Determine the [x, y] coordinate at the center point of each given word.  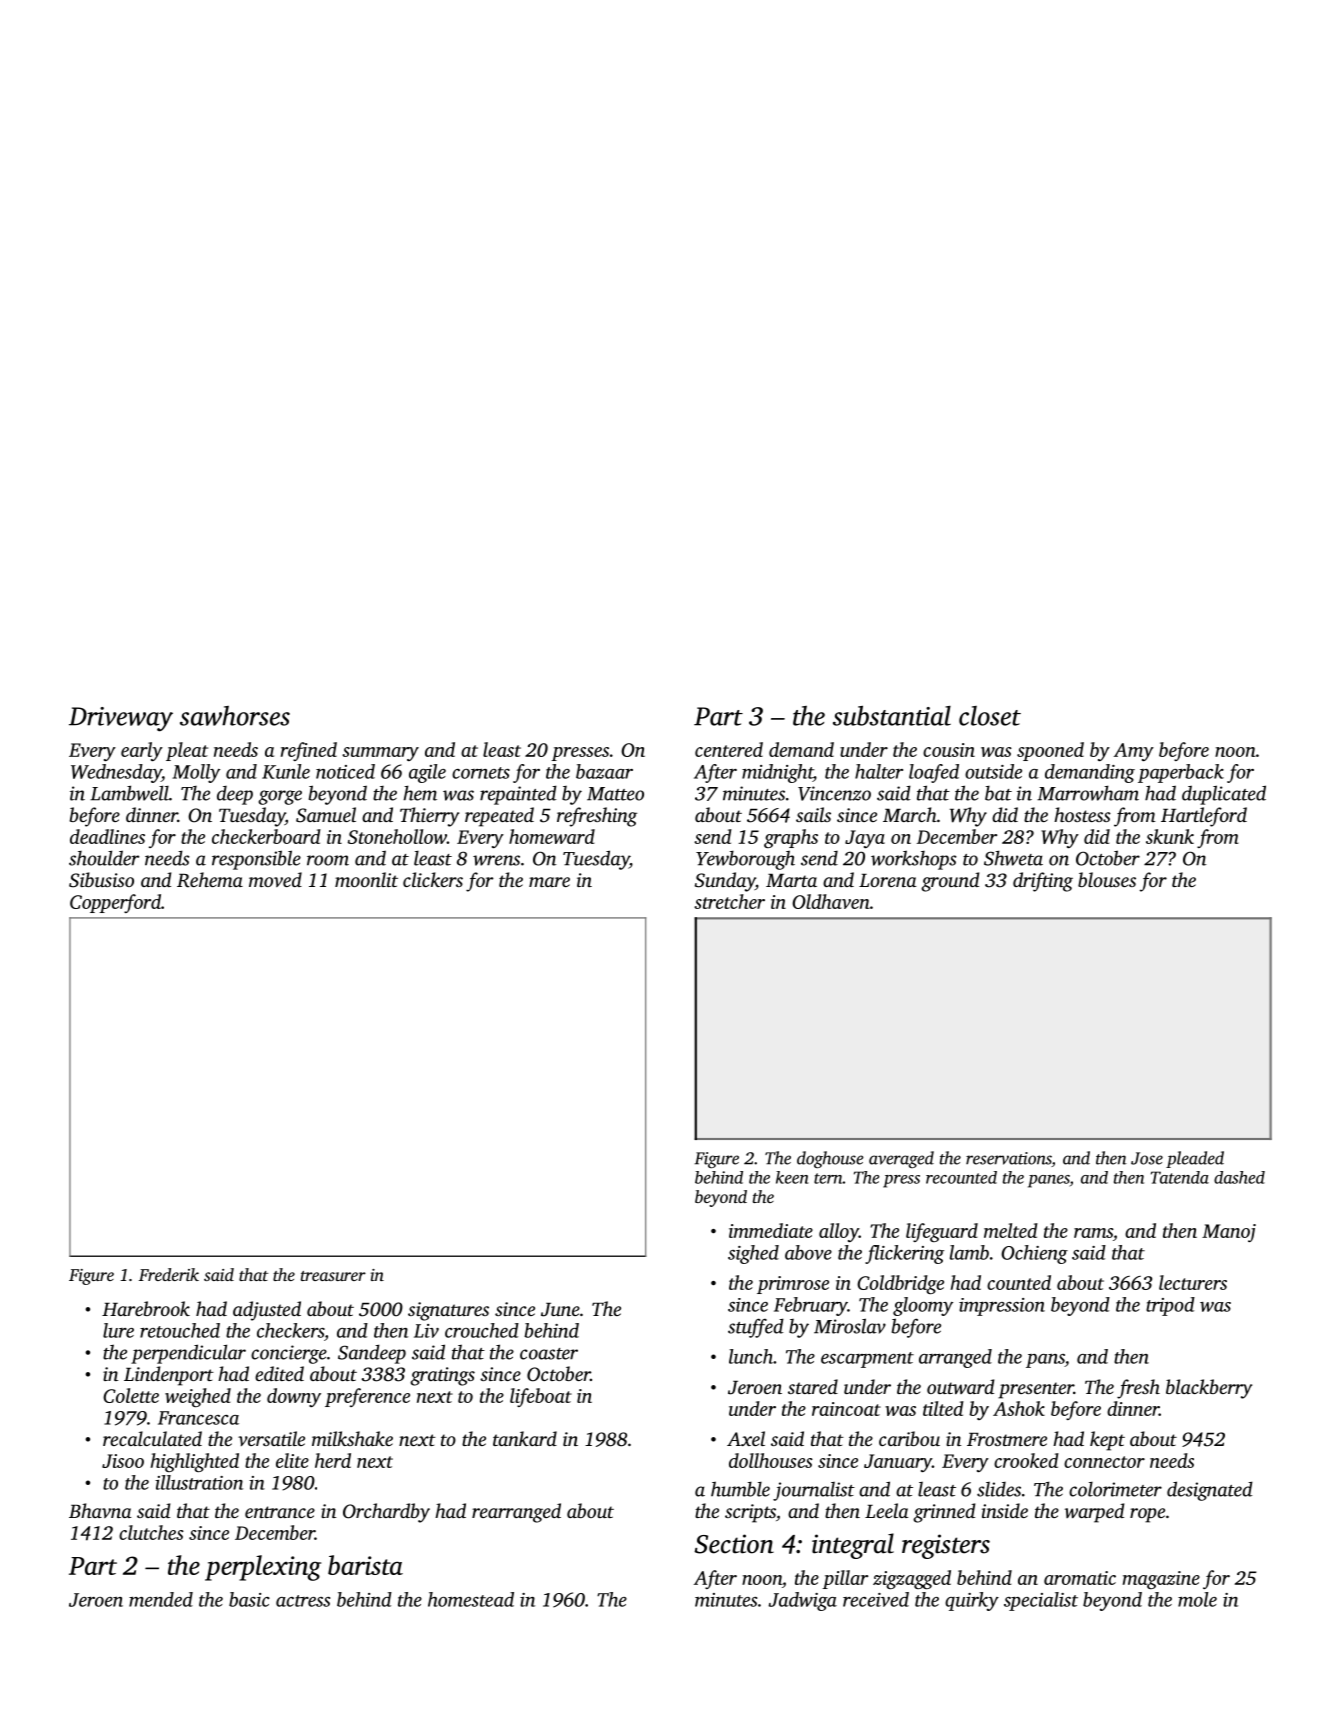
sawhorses [235, 716]
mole [1197, 1599]
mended [161, 1599]
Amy [1134, 752]
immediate [771, 1230]
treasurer [333, 1276]
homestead [471, 1599]
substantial [892, 716]
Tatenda [1180, 1177]
